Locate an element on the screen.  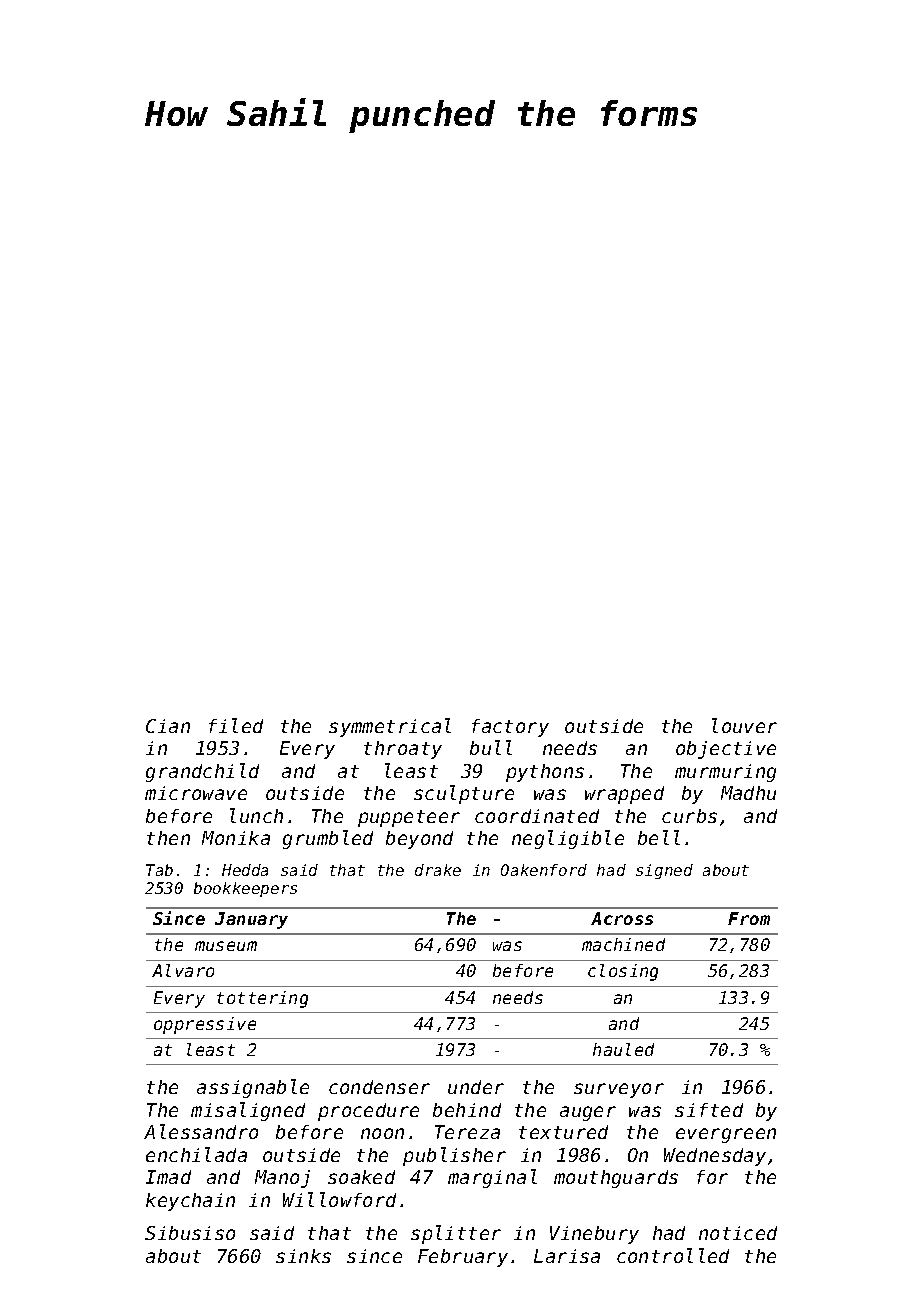
auger is located at coordinates (588, 1113).
